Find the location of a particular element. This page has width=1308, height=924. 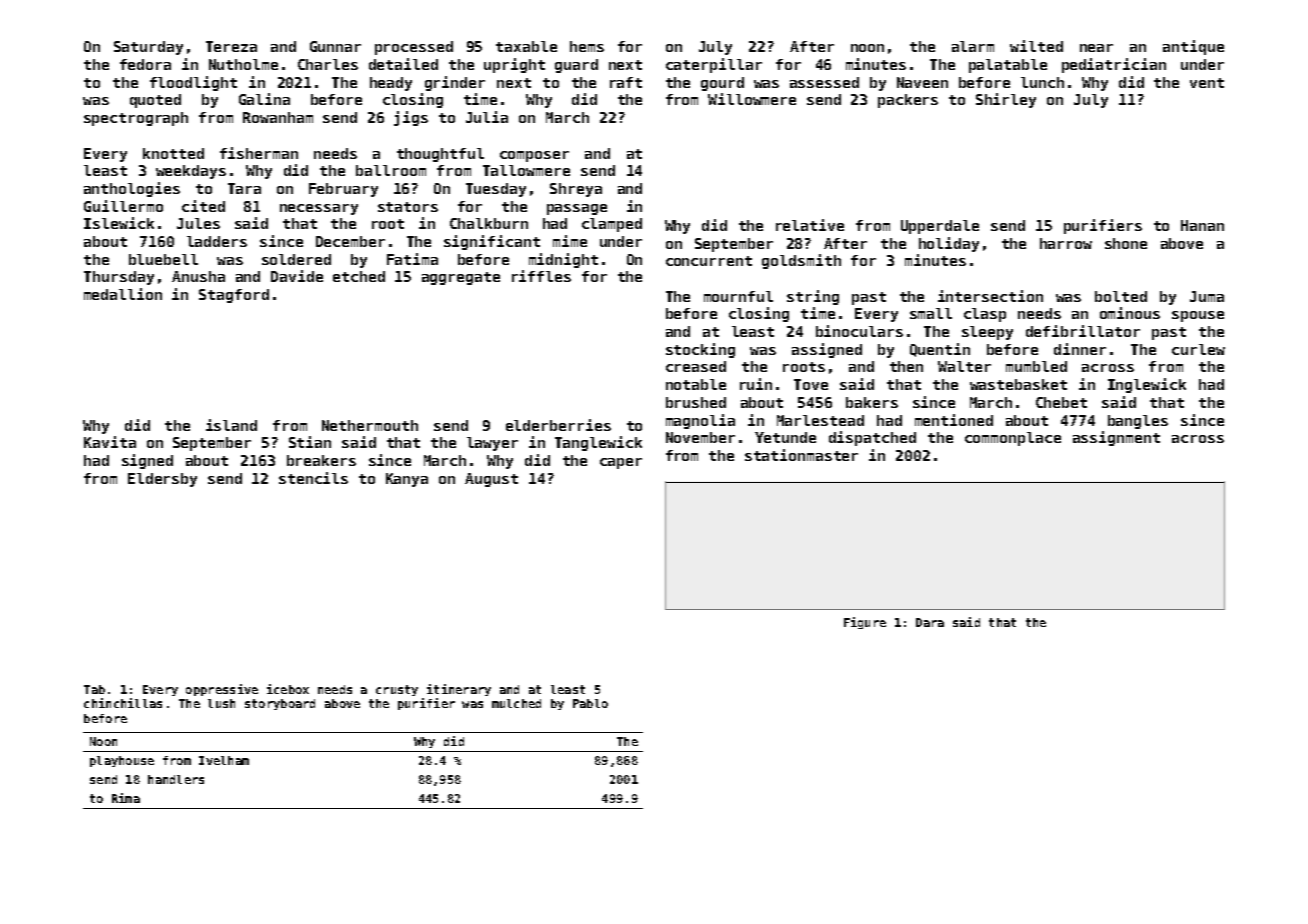

Rima is located at coordinates (126, 798).
